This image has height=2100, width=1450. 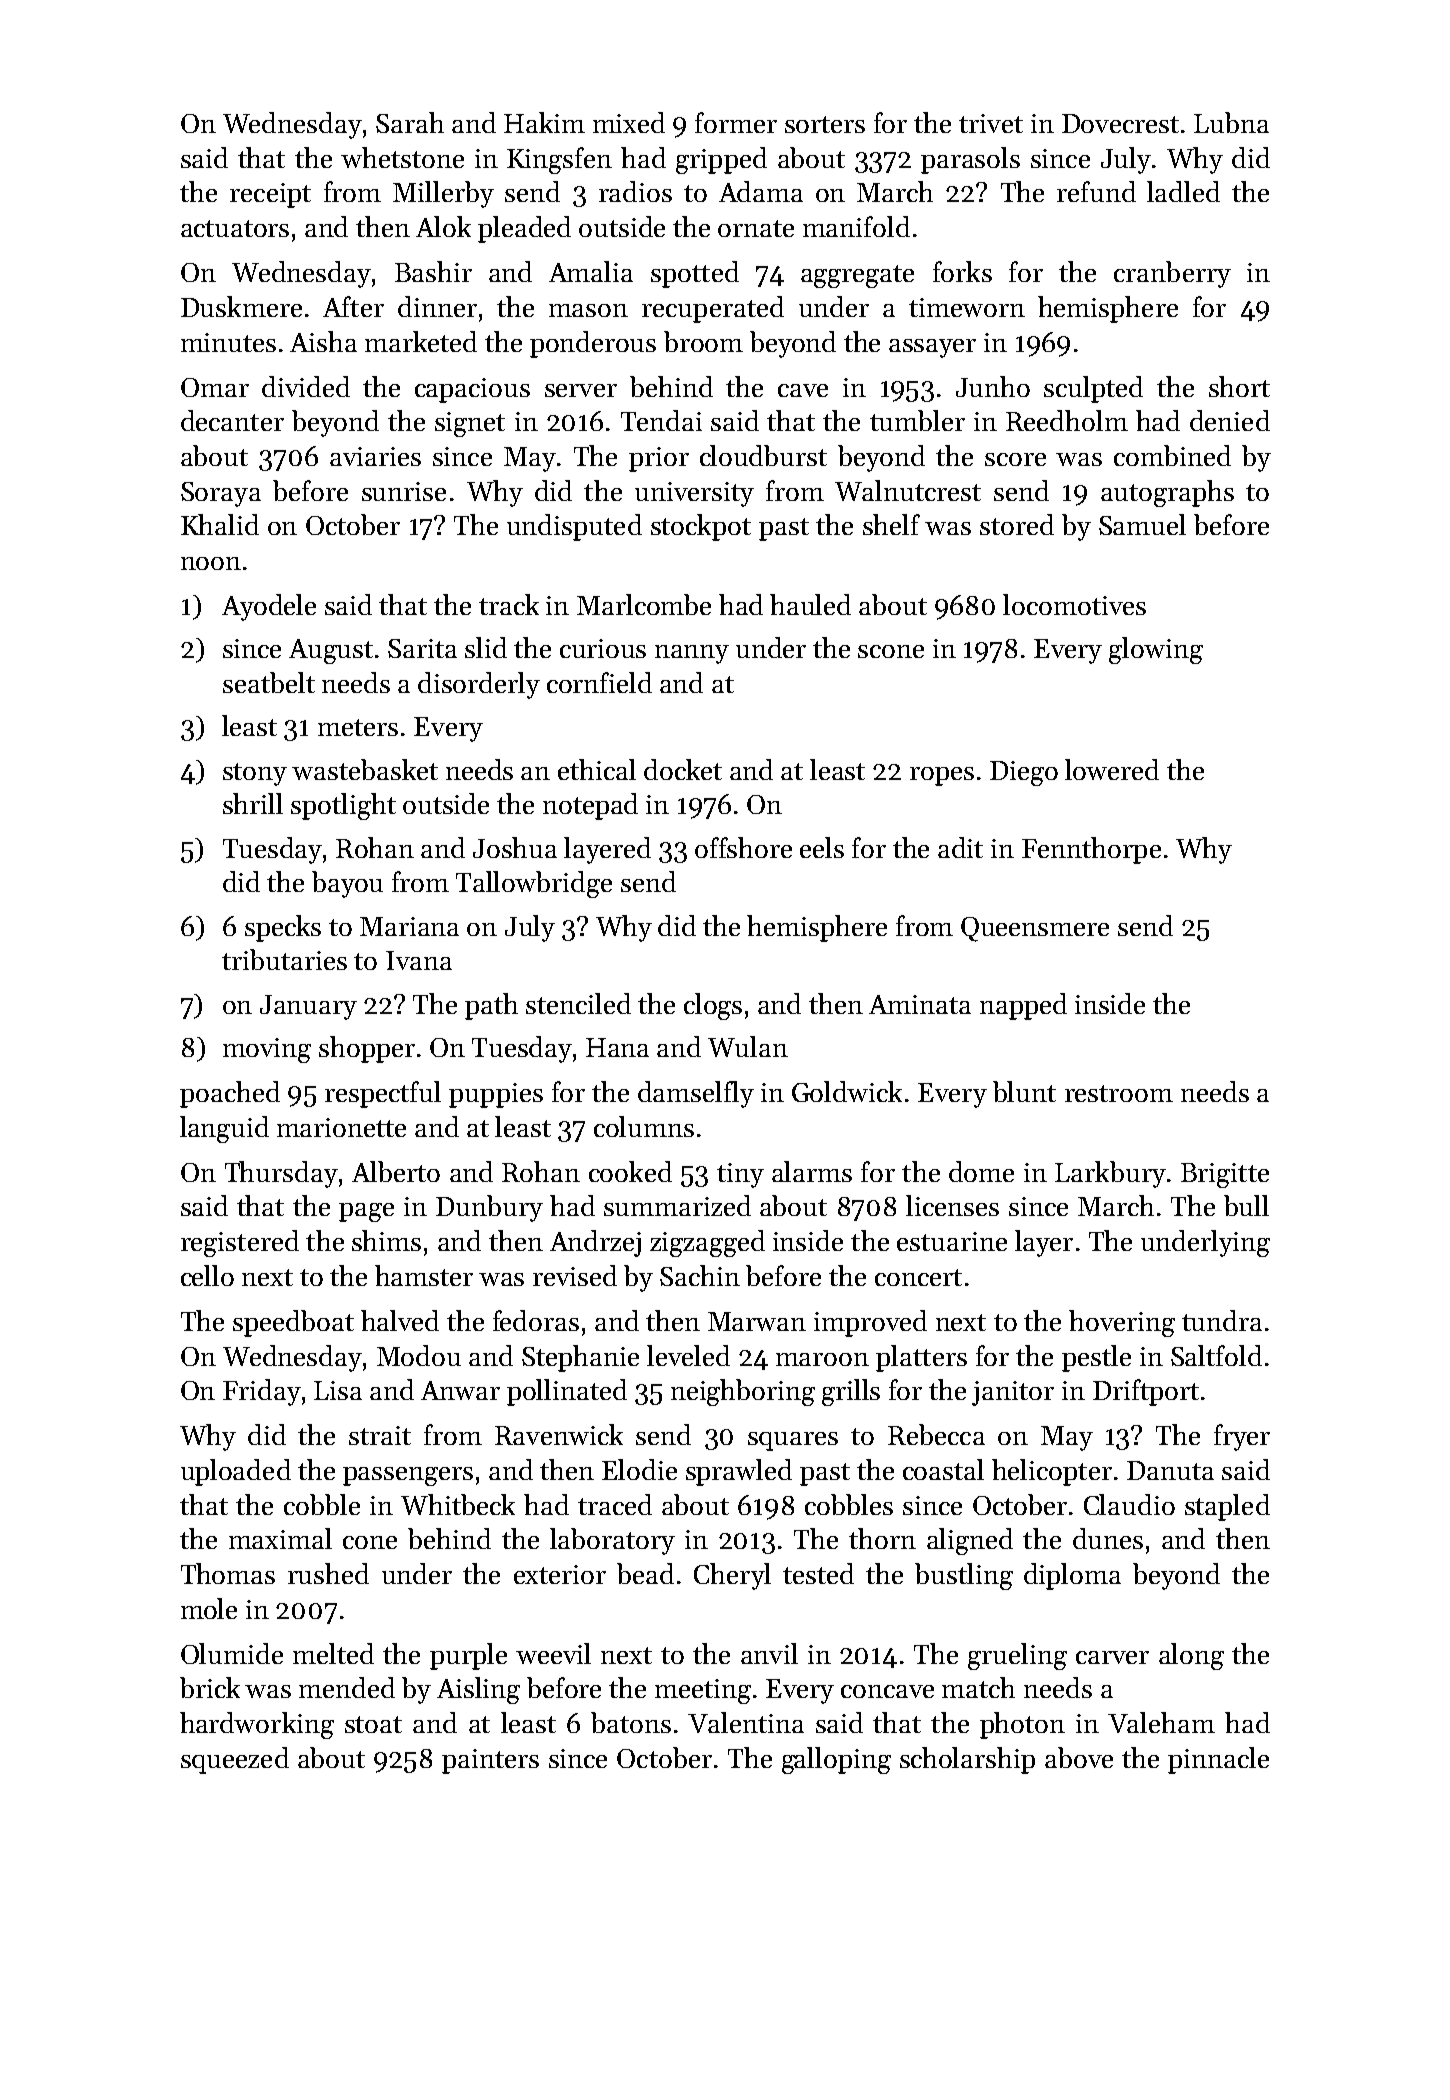 What do you see at coordinates (629, 122) in the image?
I see `mixed` at bounding box center [629, 122].
